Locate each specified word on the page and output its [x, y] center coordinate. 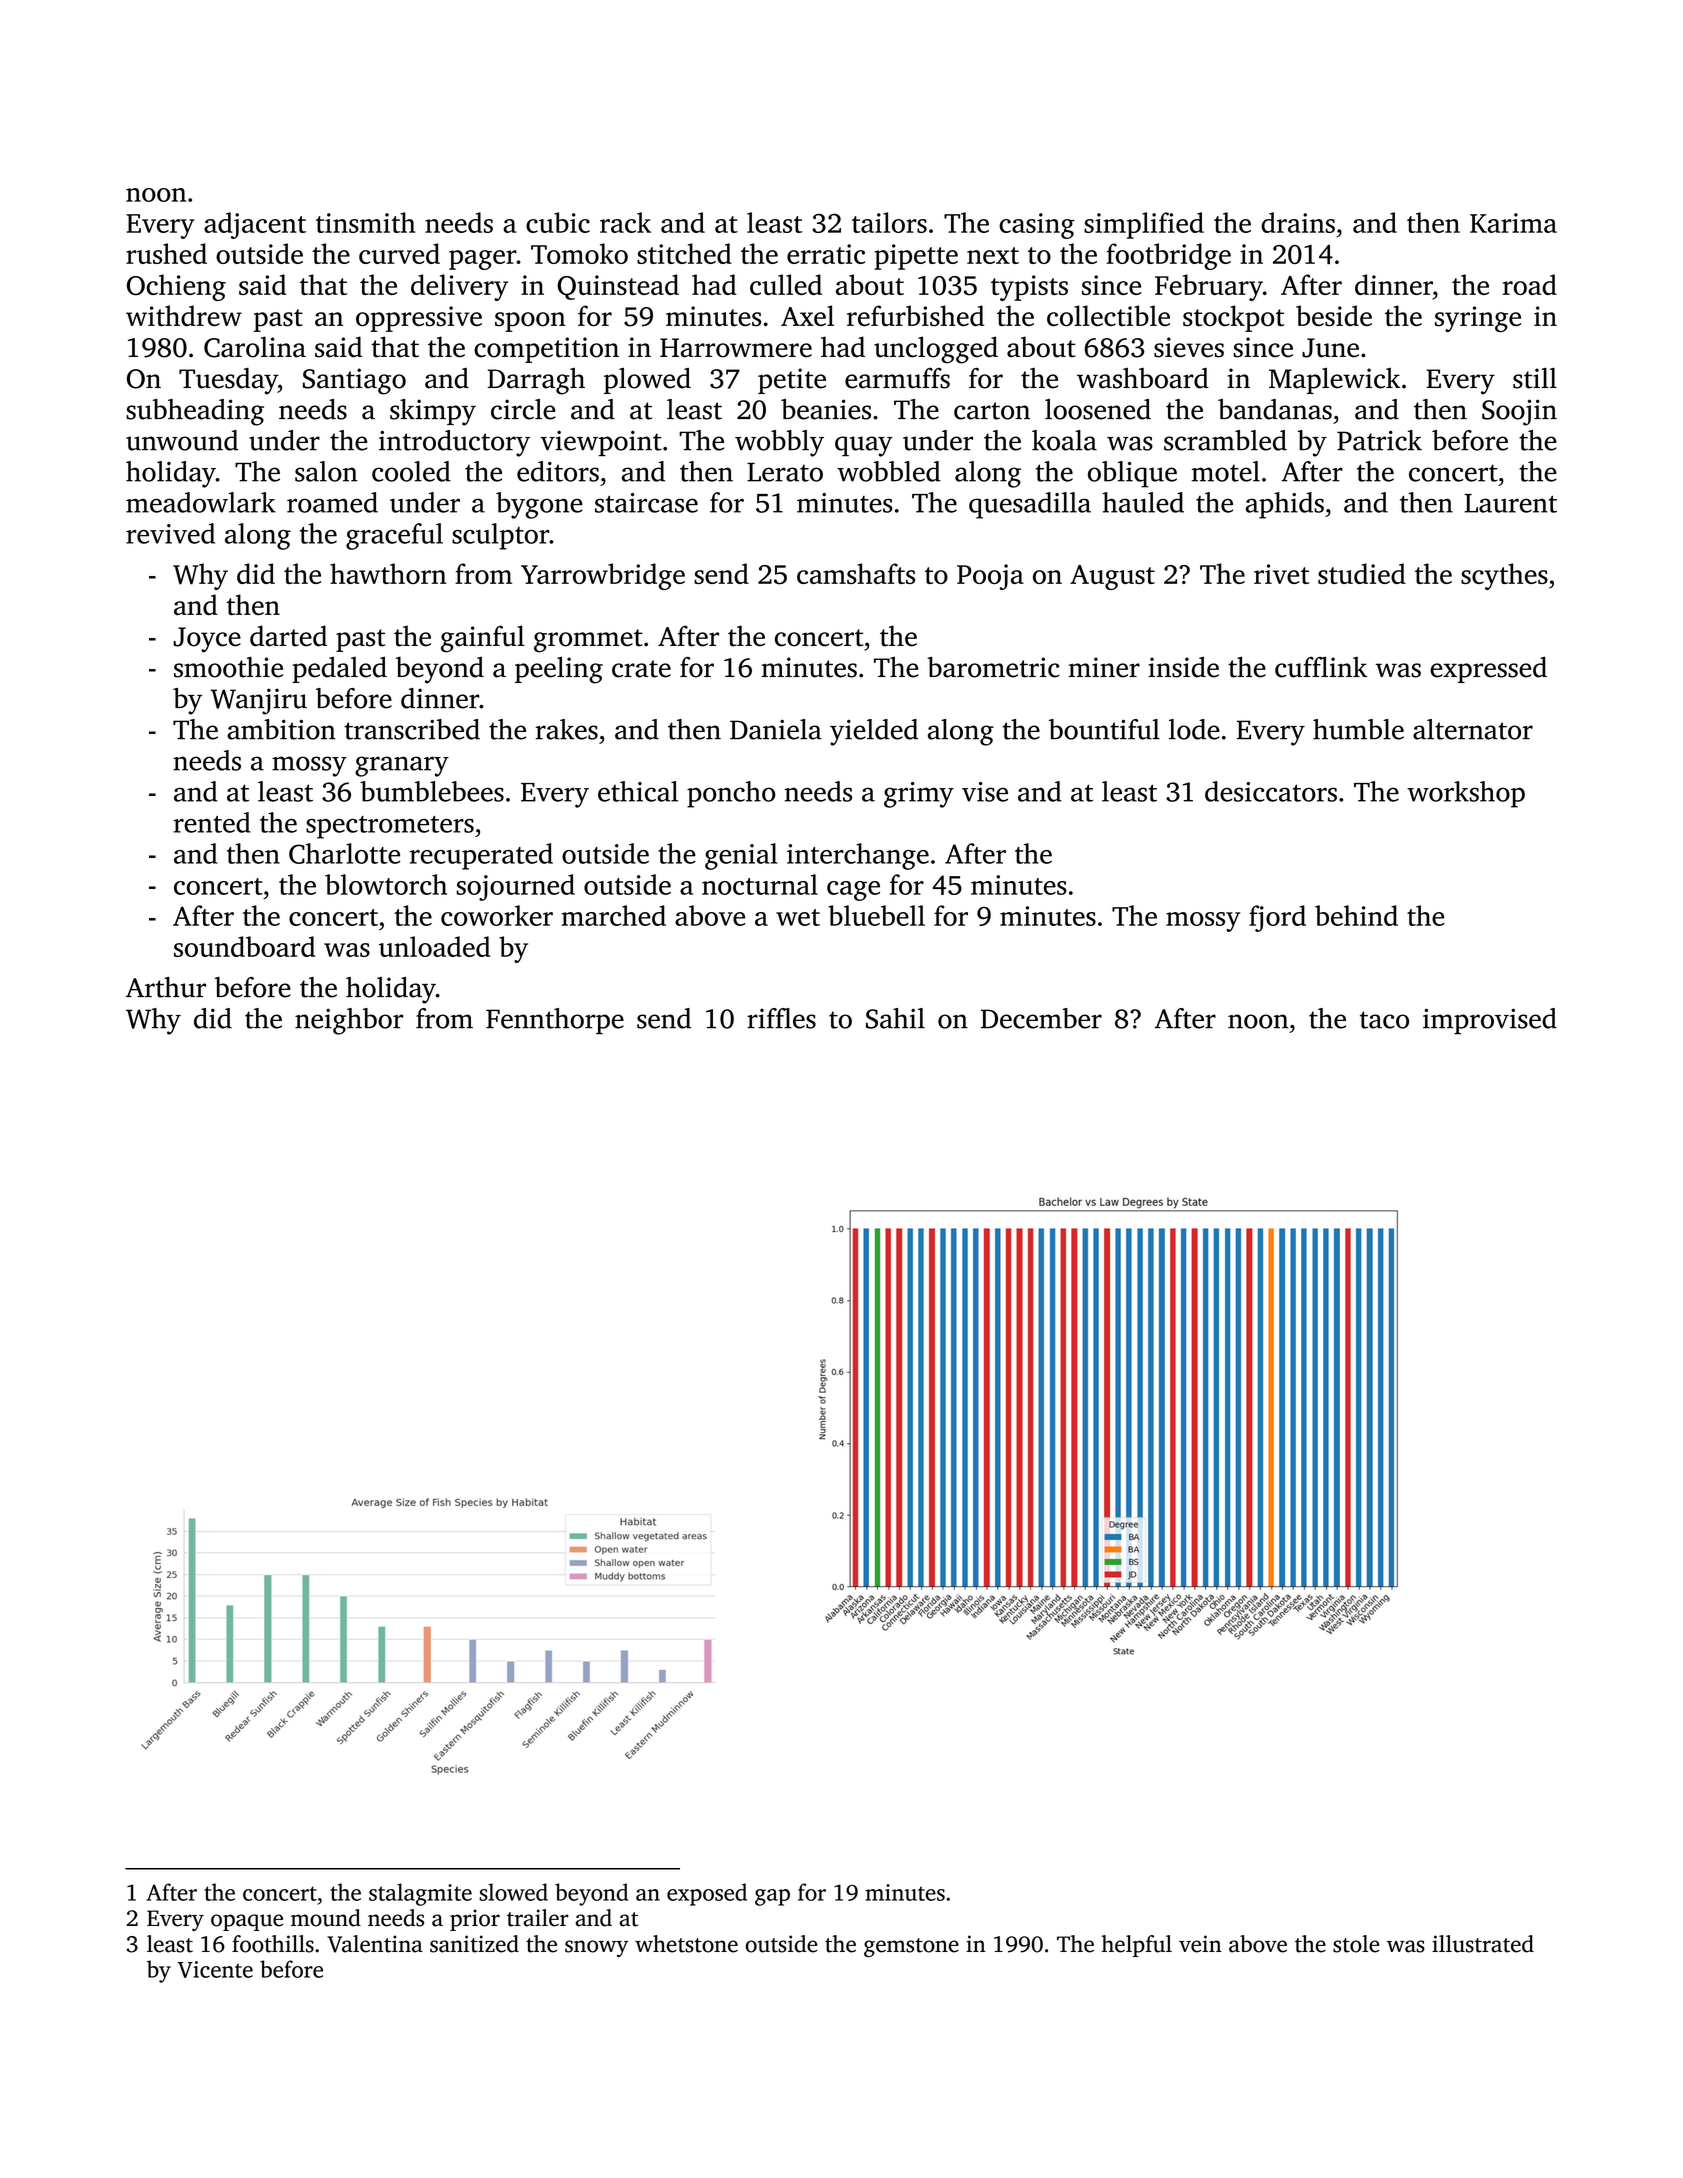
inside [1183, 667]
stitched [684, 253]
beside [1334, 316]
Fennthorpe [555, 1021]
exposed [707, 1894]
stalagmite [420, 1894]
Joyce [207, 640]
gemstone [911, 1947]
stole [1356, 1944]
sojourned [515, 887]
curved [399, 253]
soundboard [244, 946]
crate [641, 669]
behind [1356, 915]
